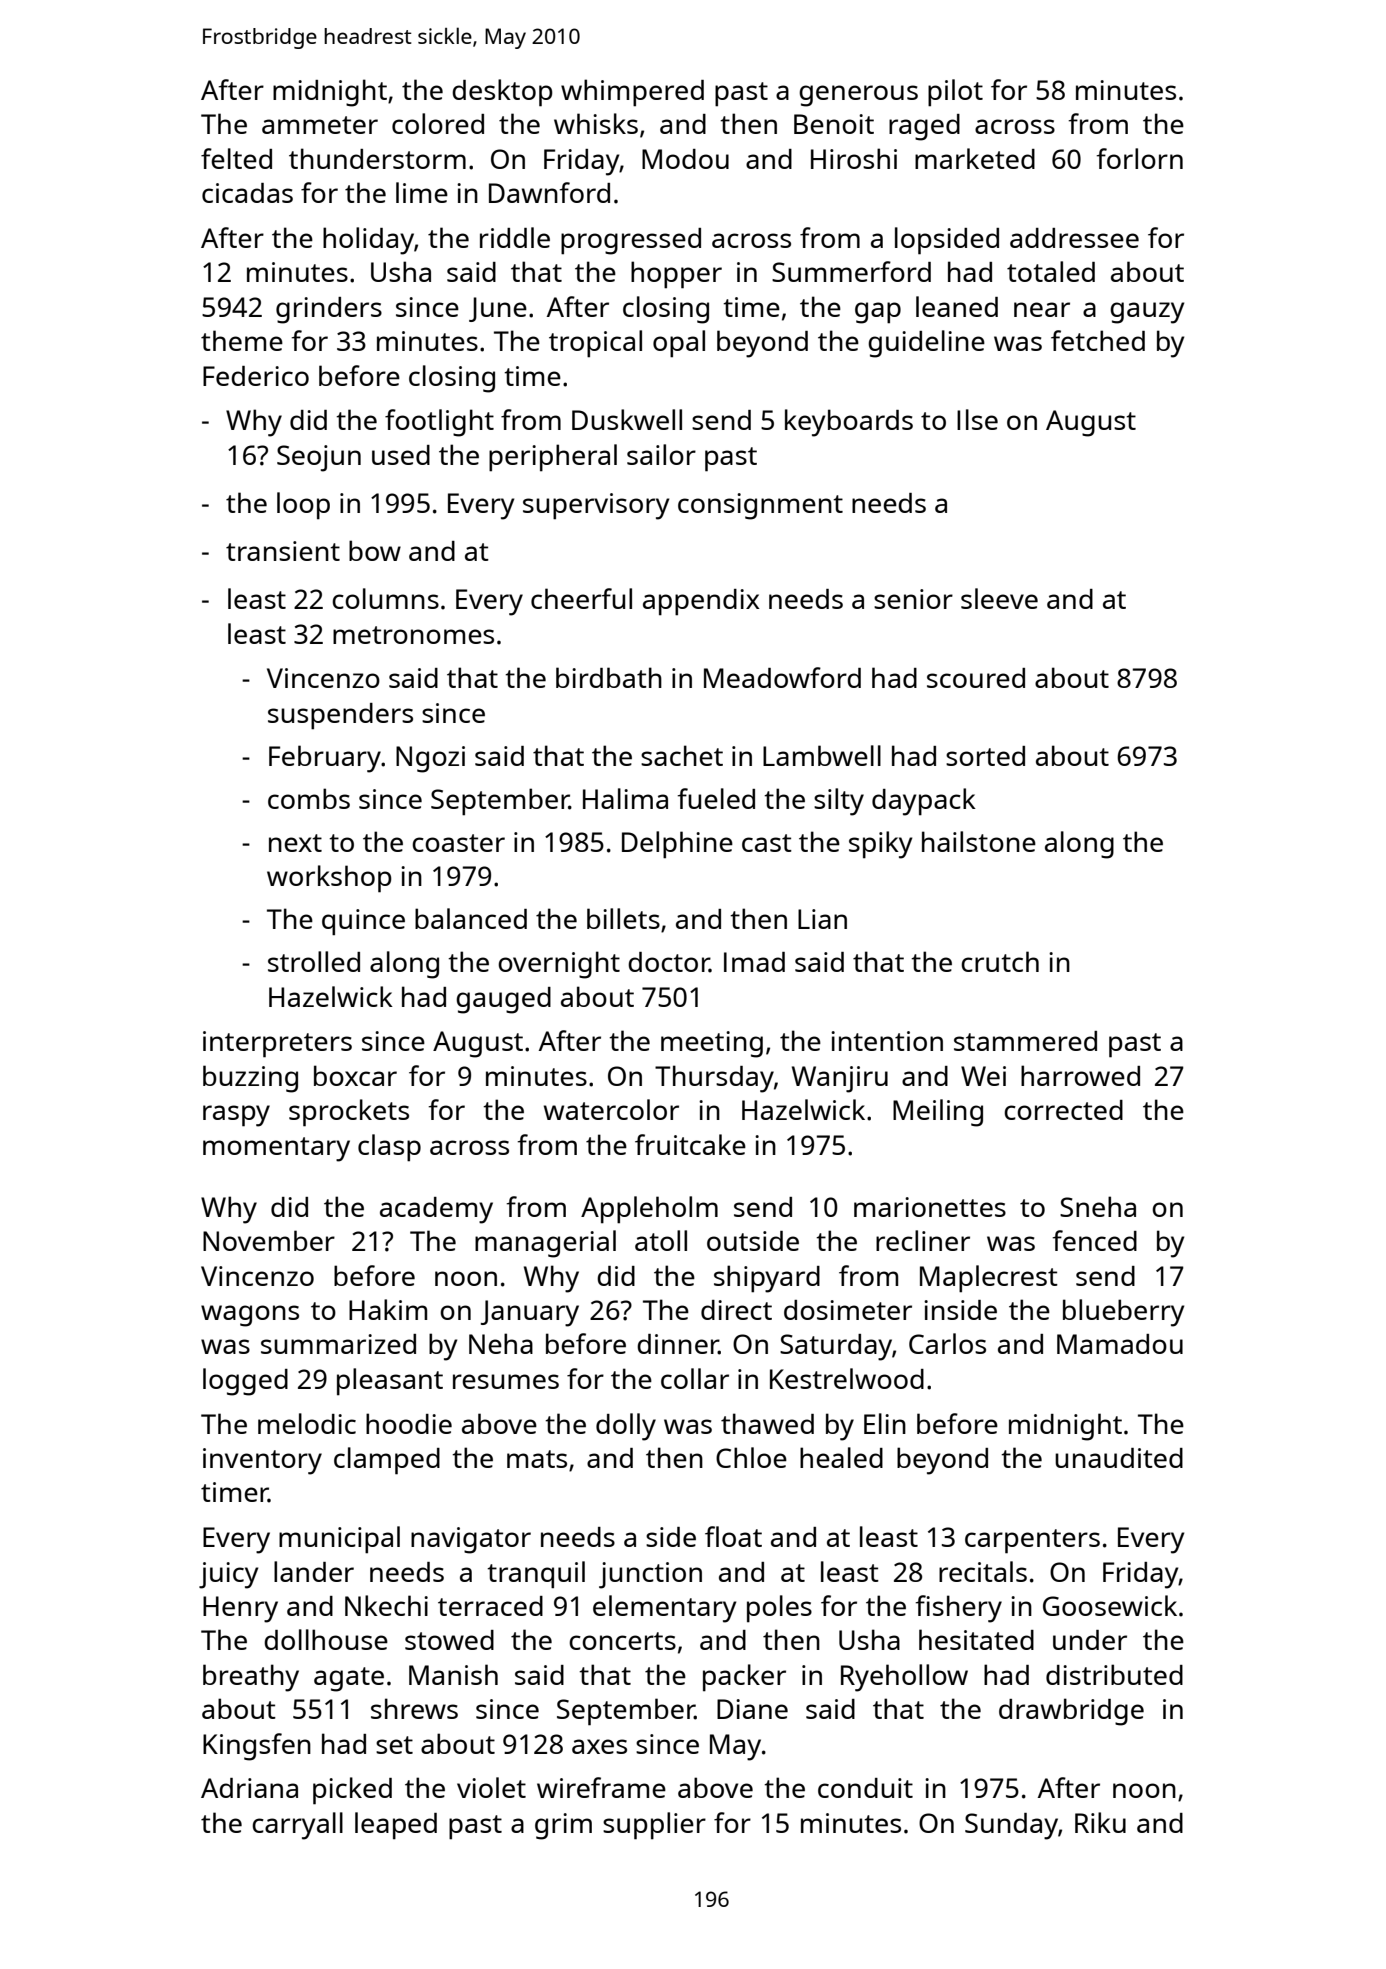 This screenshot has width=1386, height=1969. I want to click on keyboards, so click(849, 423).
